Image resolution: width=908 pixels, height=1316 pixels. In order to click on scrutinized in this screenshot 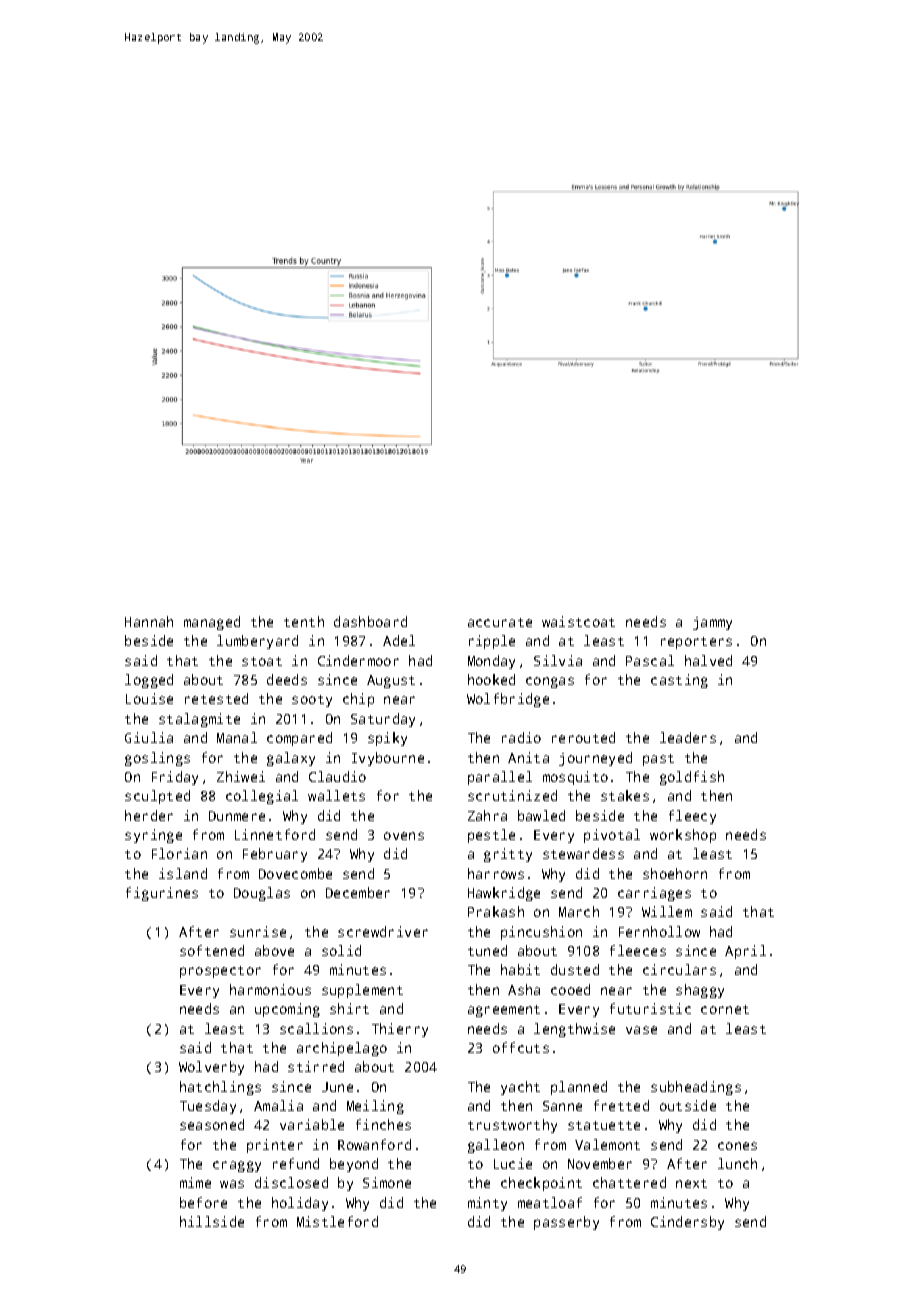, I will do `click(512, 795)`.
